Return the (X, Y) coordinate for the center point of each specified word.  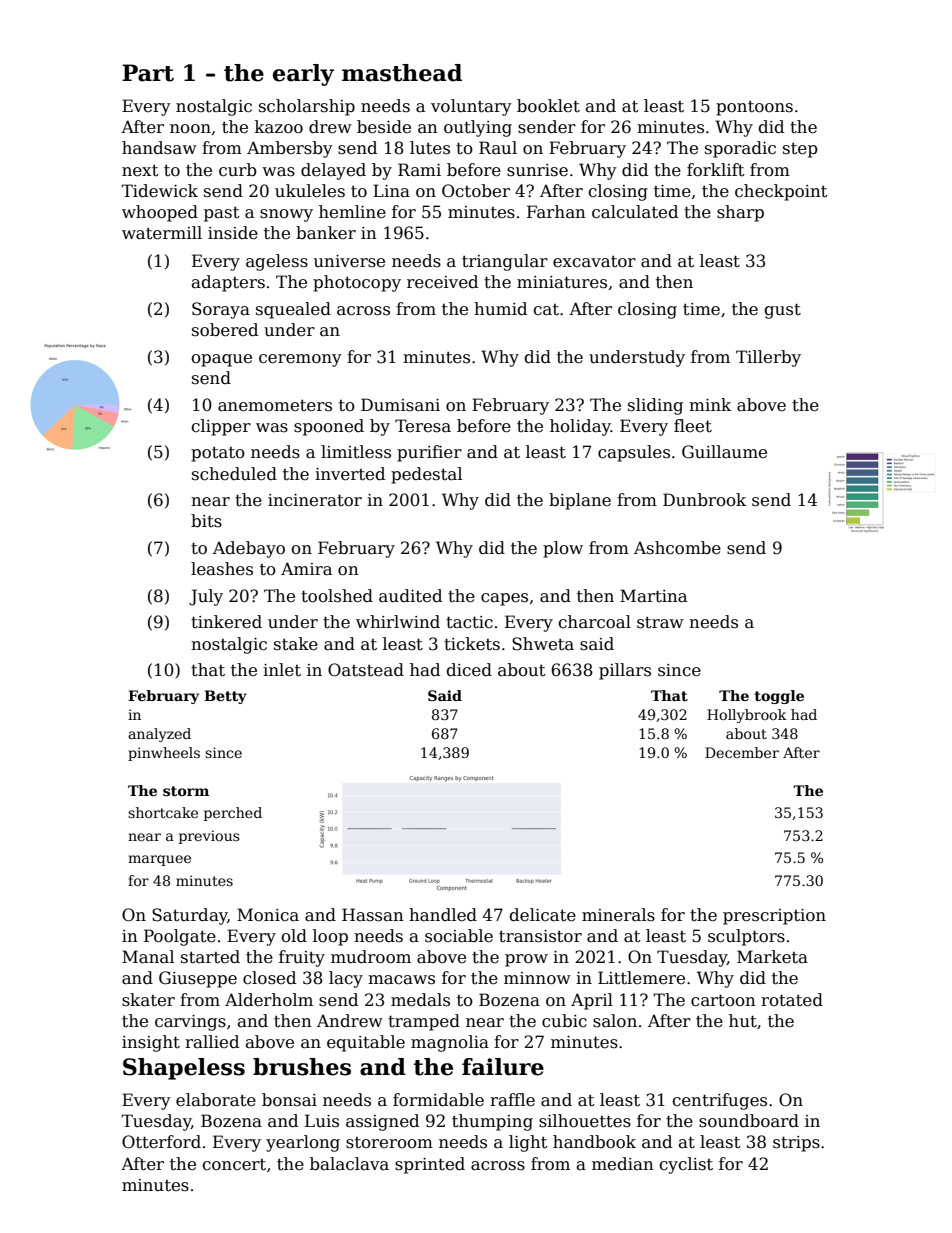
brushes (302, 1067)
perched (233, 814)
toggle (779, 697)
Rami (419, 170)
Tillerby (768, 358)
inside (233, 233)
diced (469, 670)
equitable (366, 1043)
